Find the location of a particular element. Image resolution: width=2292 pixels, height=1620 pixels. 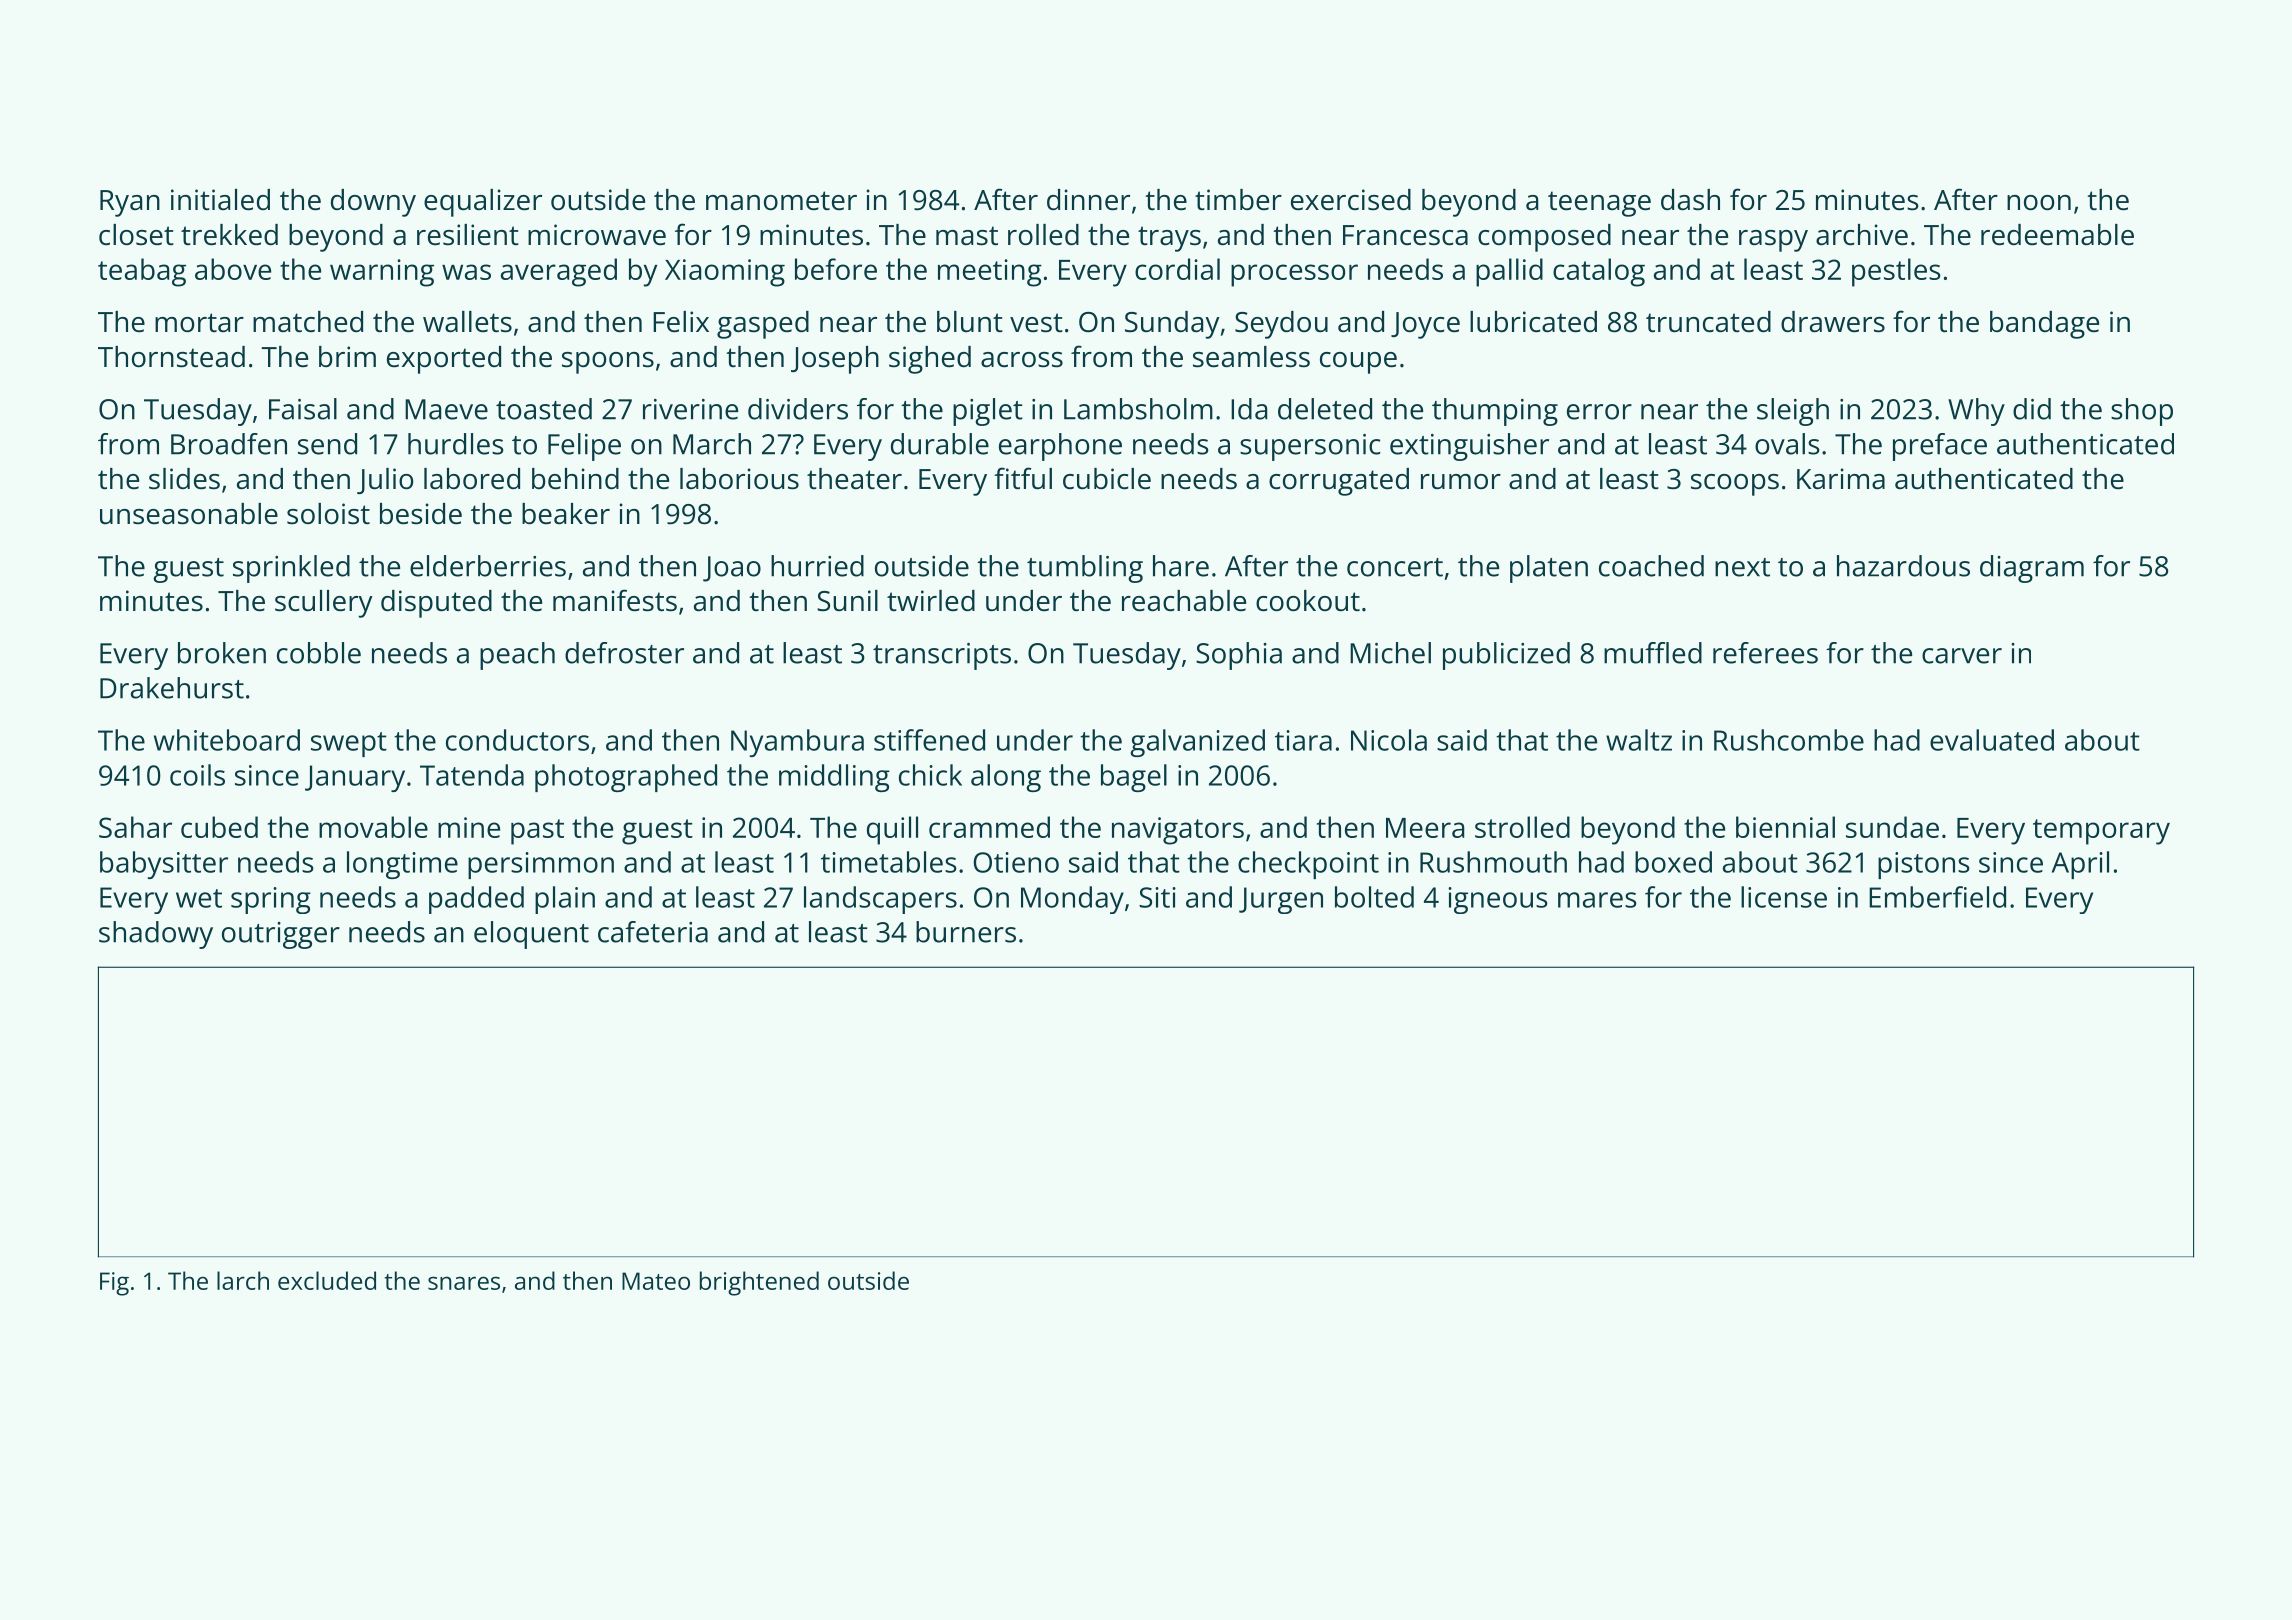

burners is located at coordinates (966, 932).
